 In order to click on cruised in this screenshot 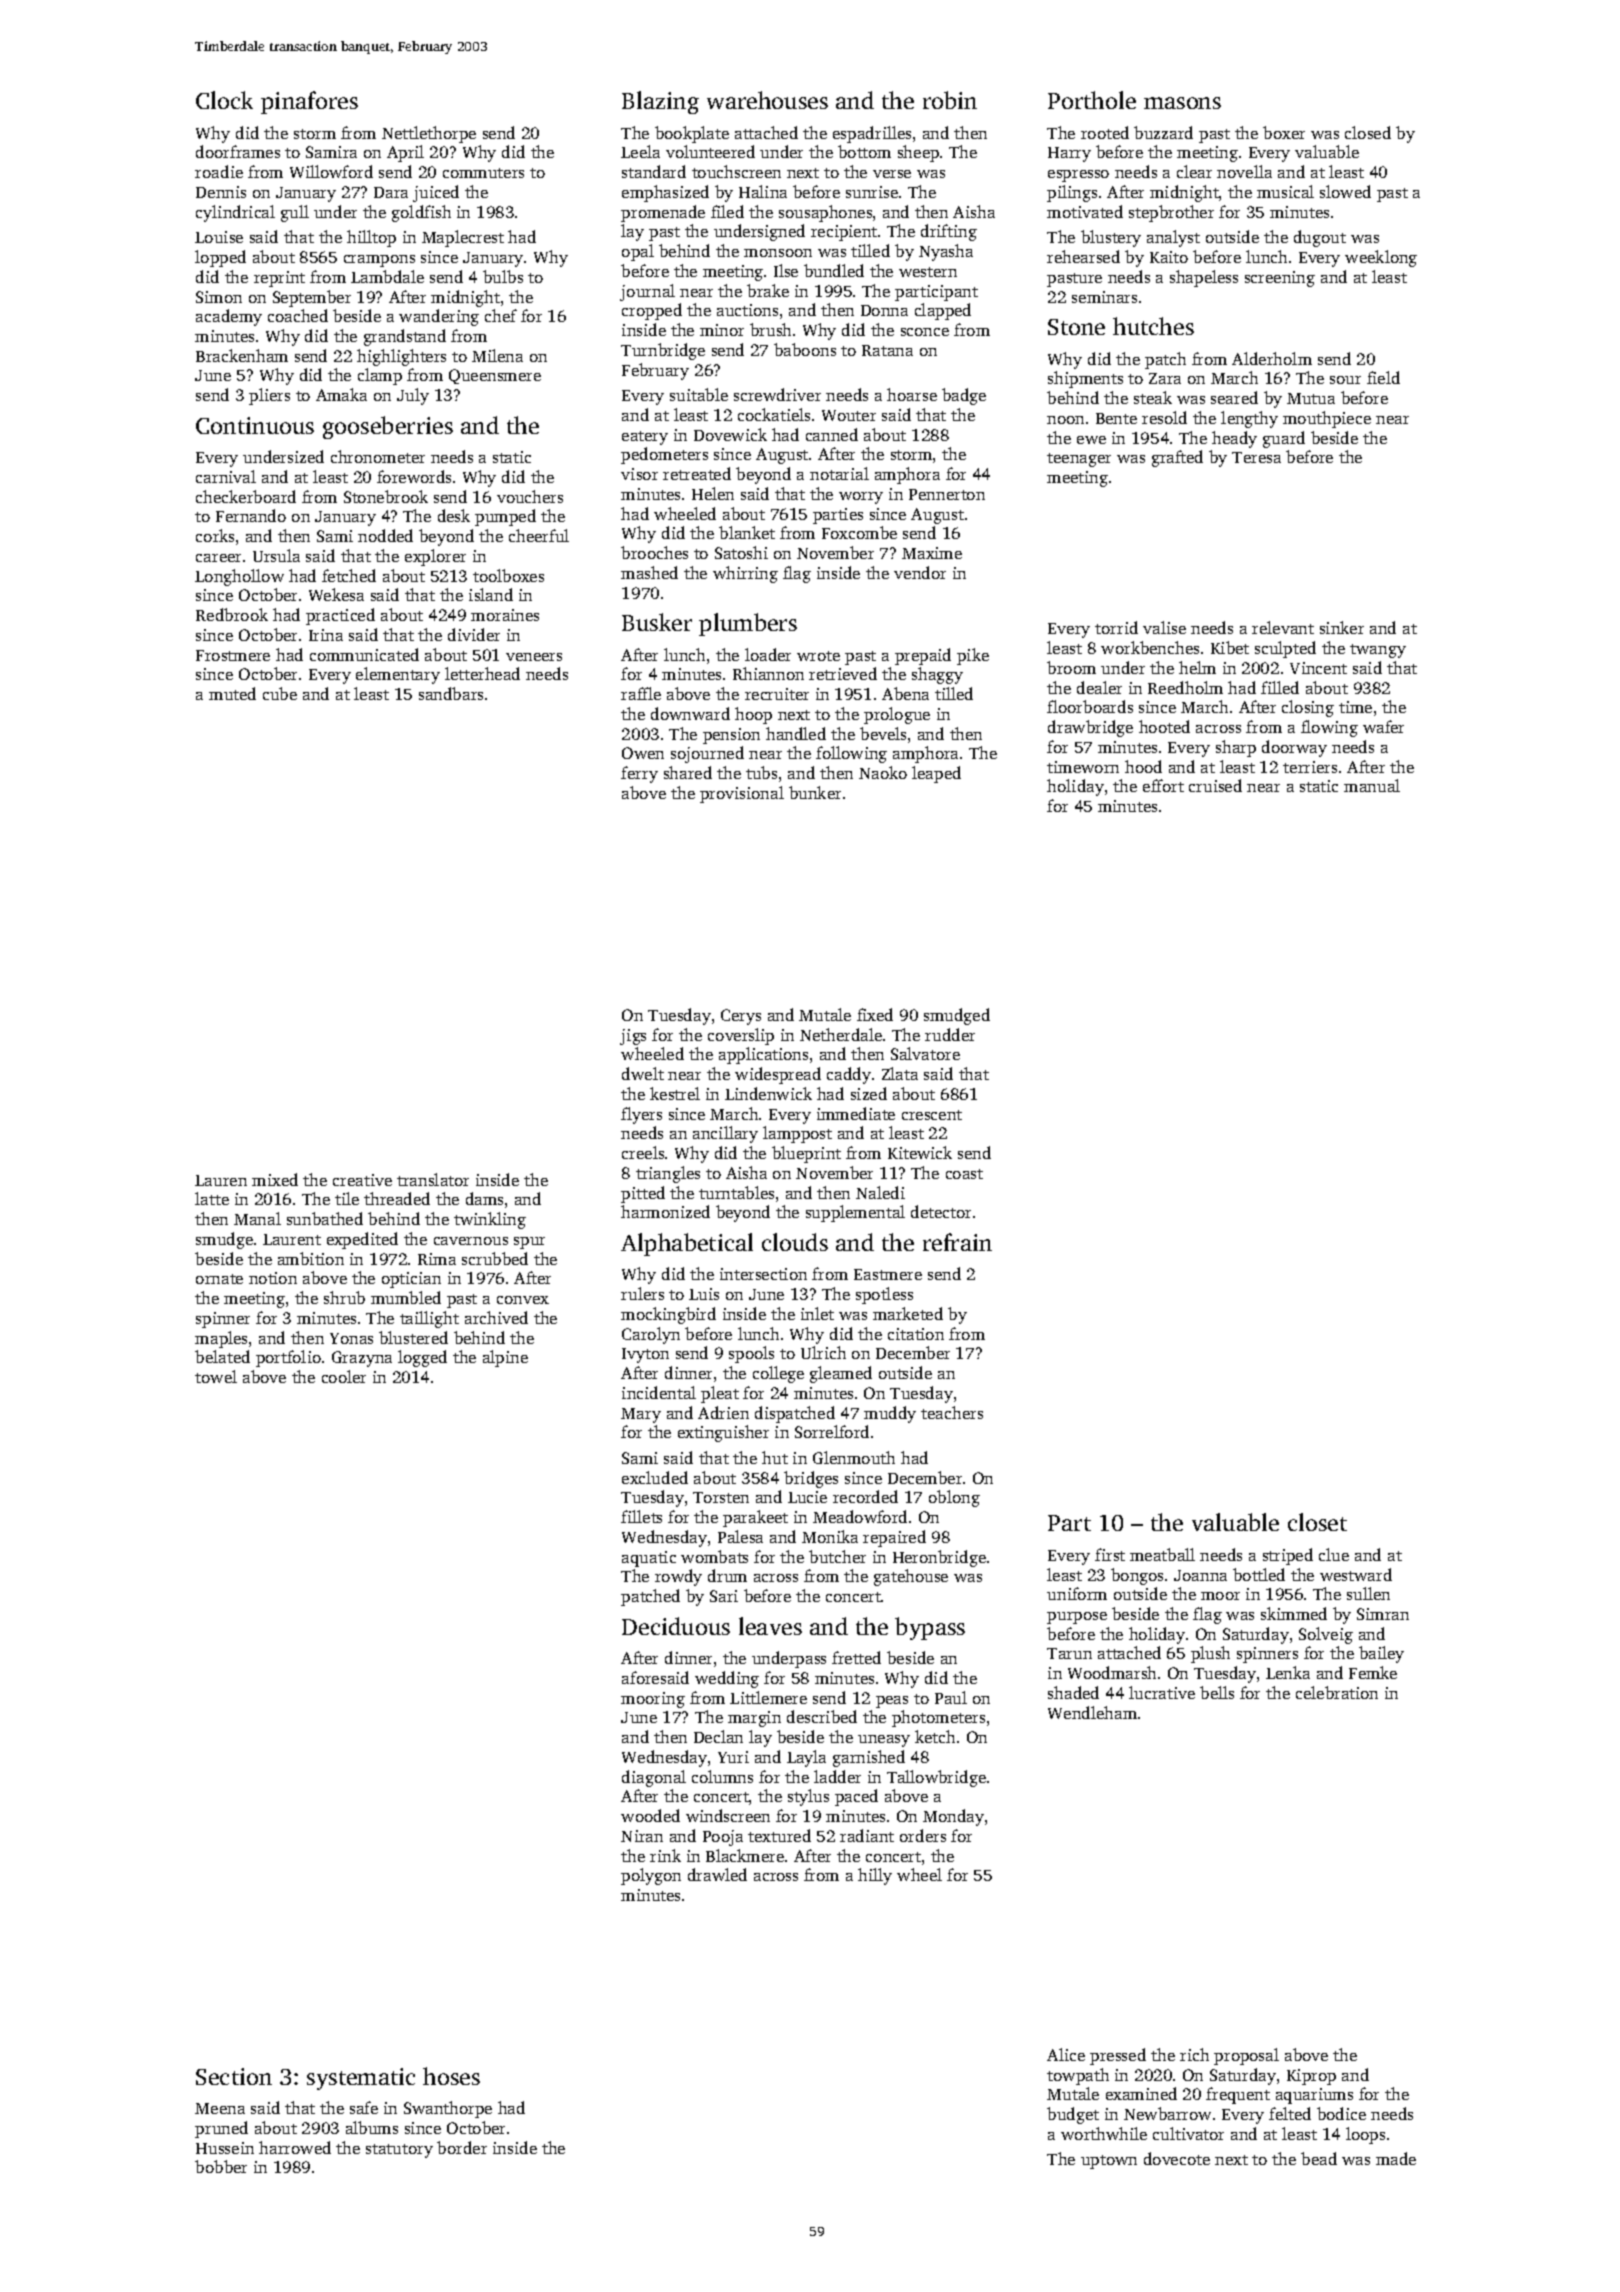, I will do `click(1215, 785)`.
